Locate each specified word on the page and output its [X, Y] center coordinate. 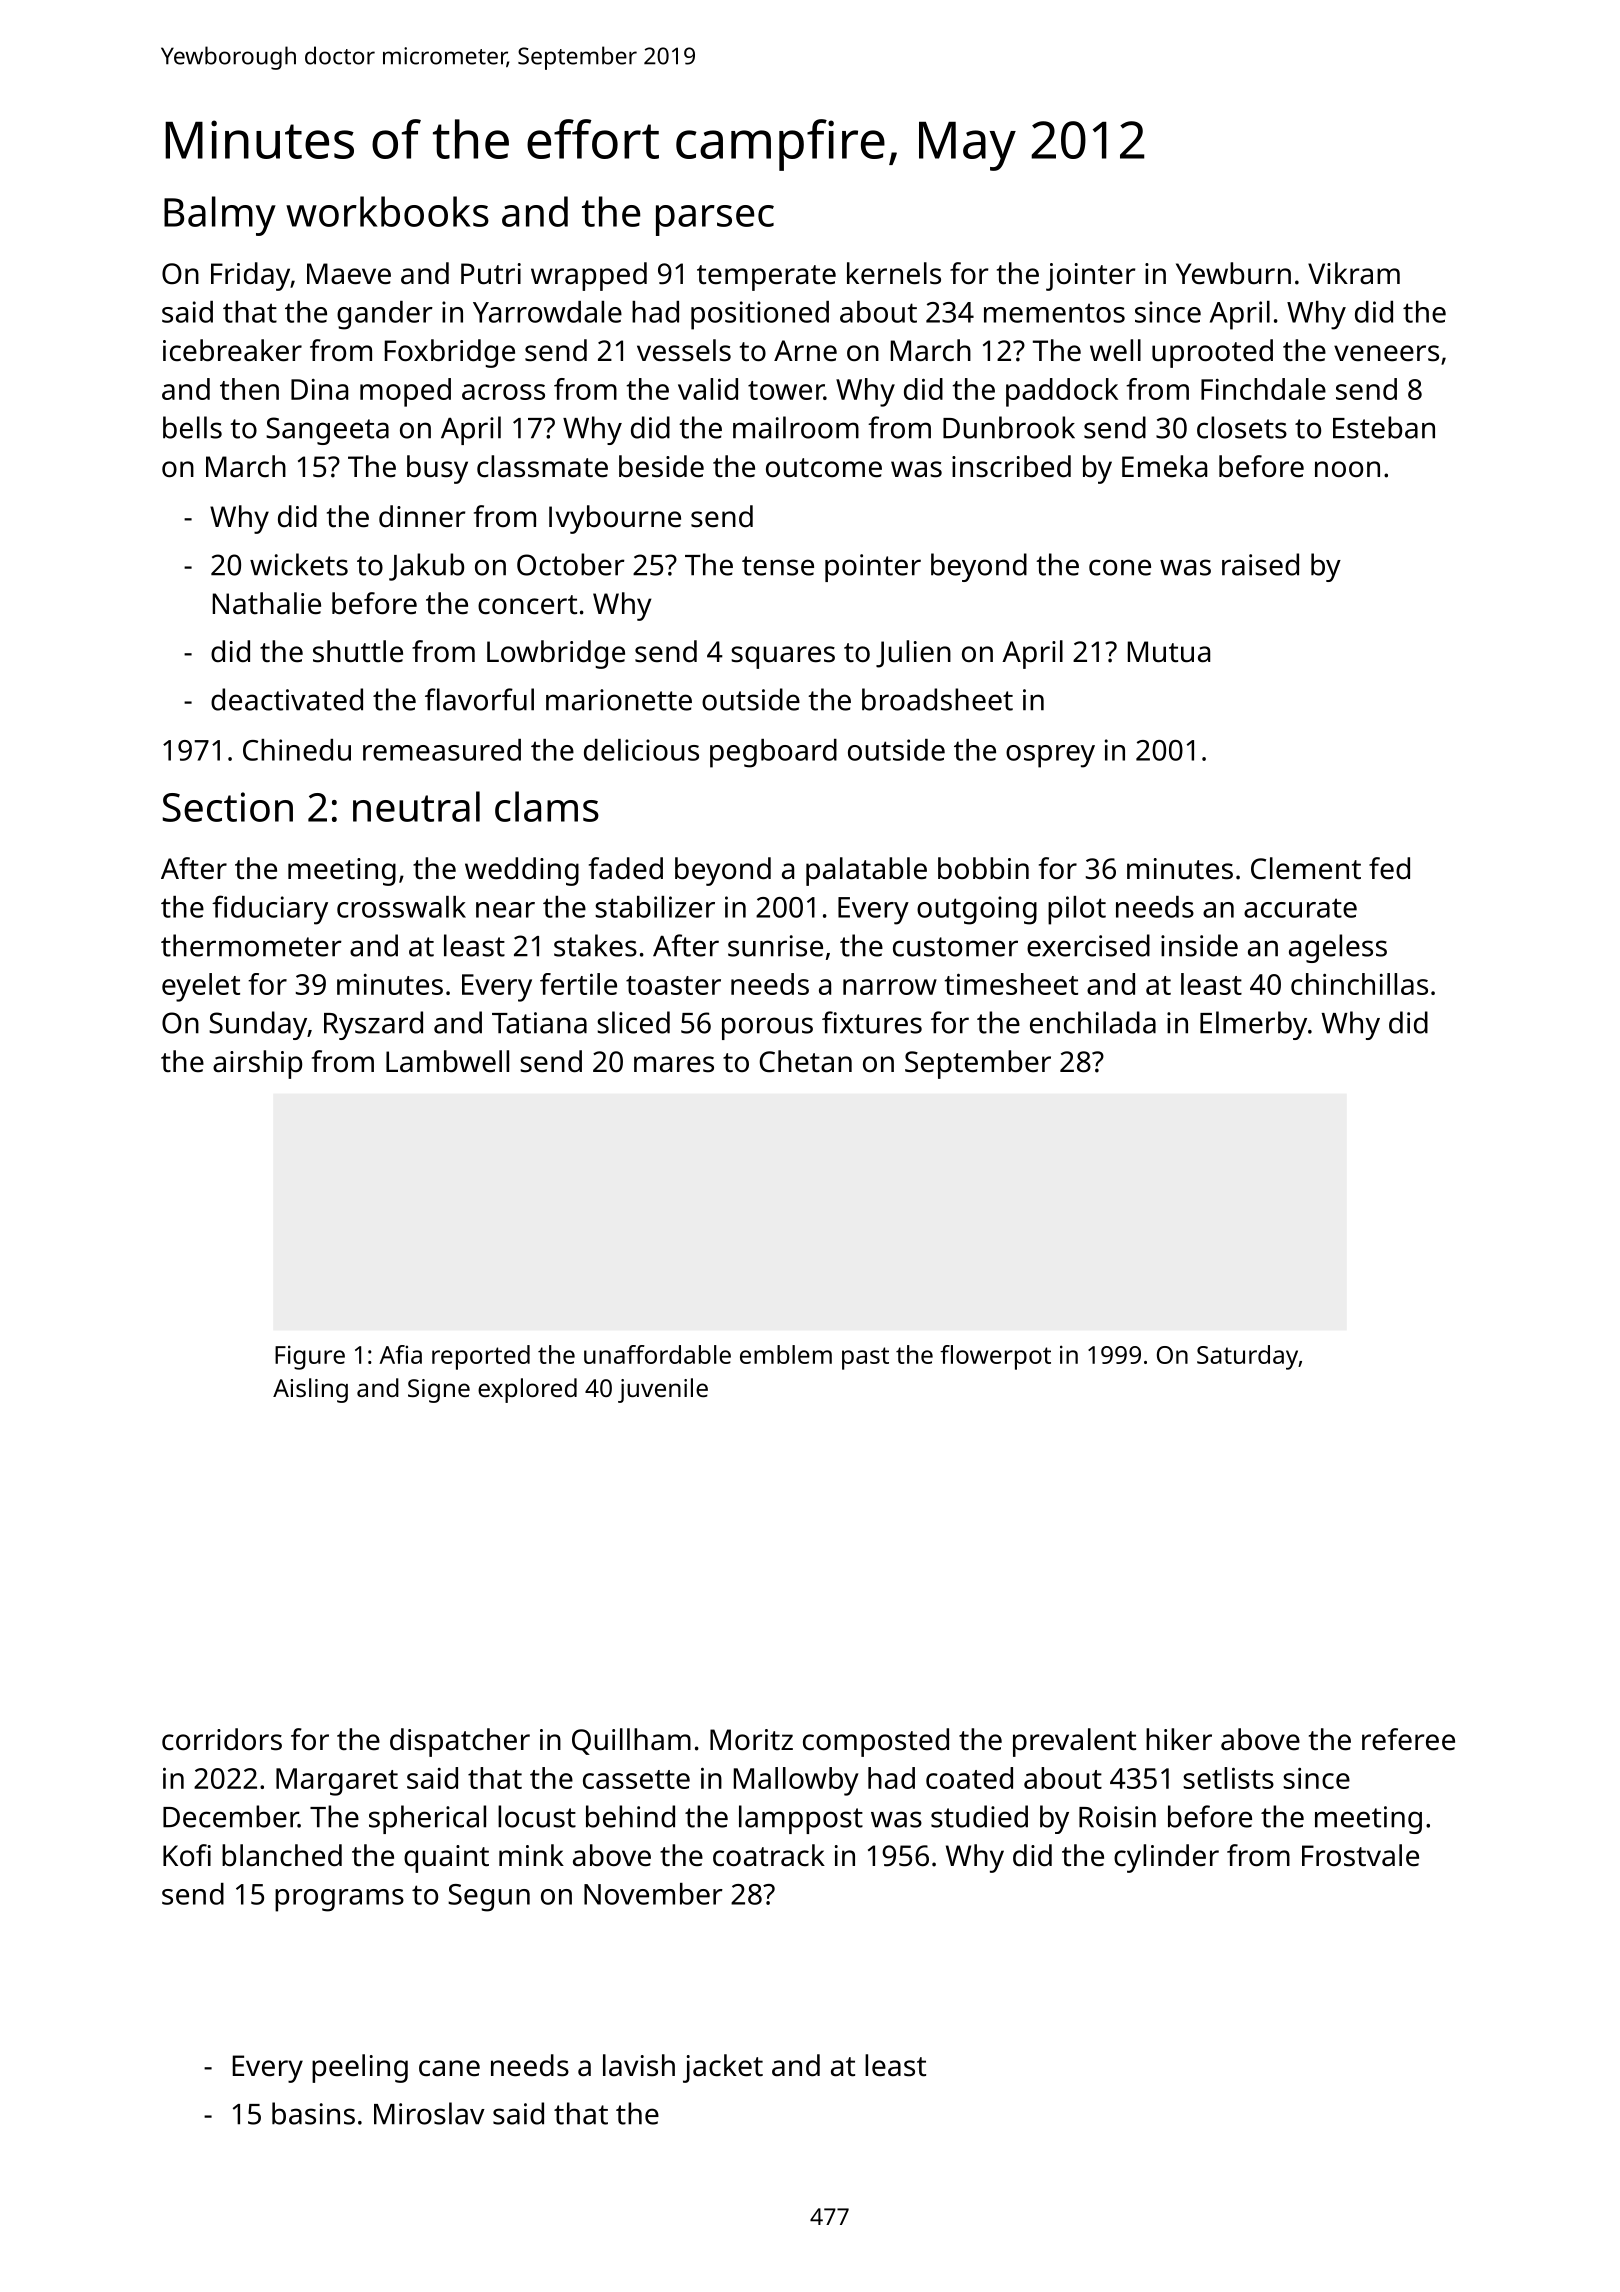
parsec [715, 220]
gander [385, 315]
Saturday [1247, 1357]
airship [257, 1064]
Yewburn [1233, 273]
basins [313, 2113]
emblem [786, 1354]
